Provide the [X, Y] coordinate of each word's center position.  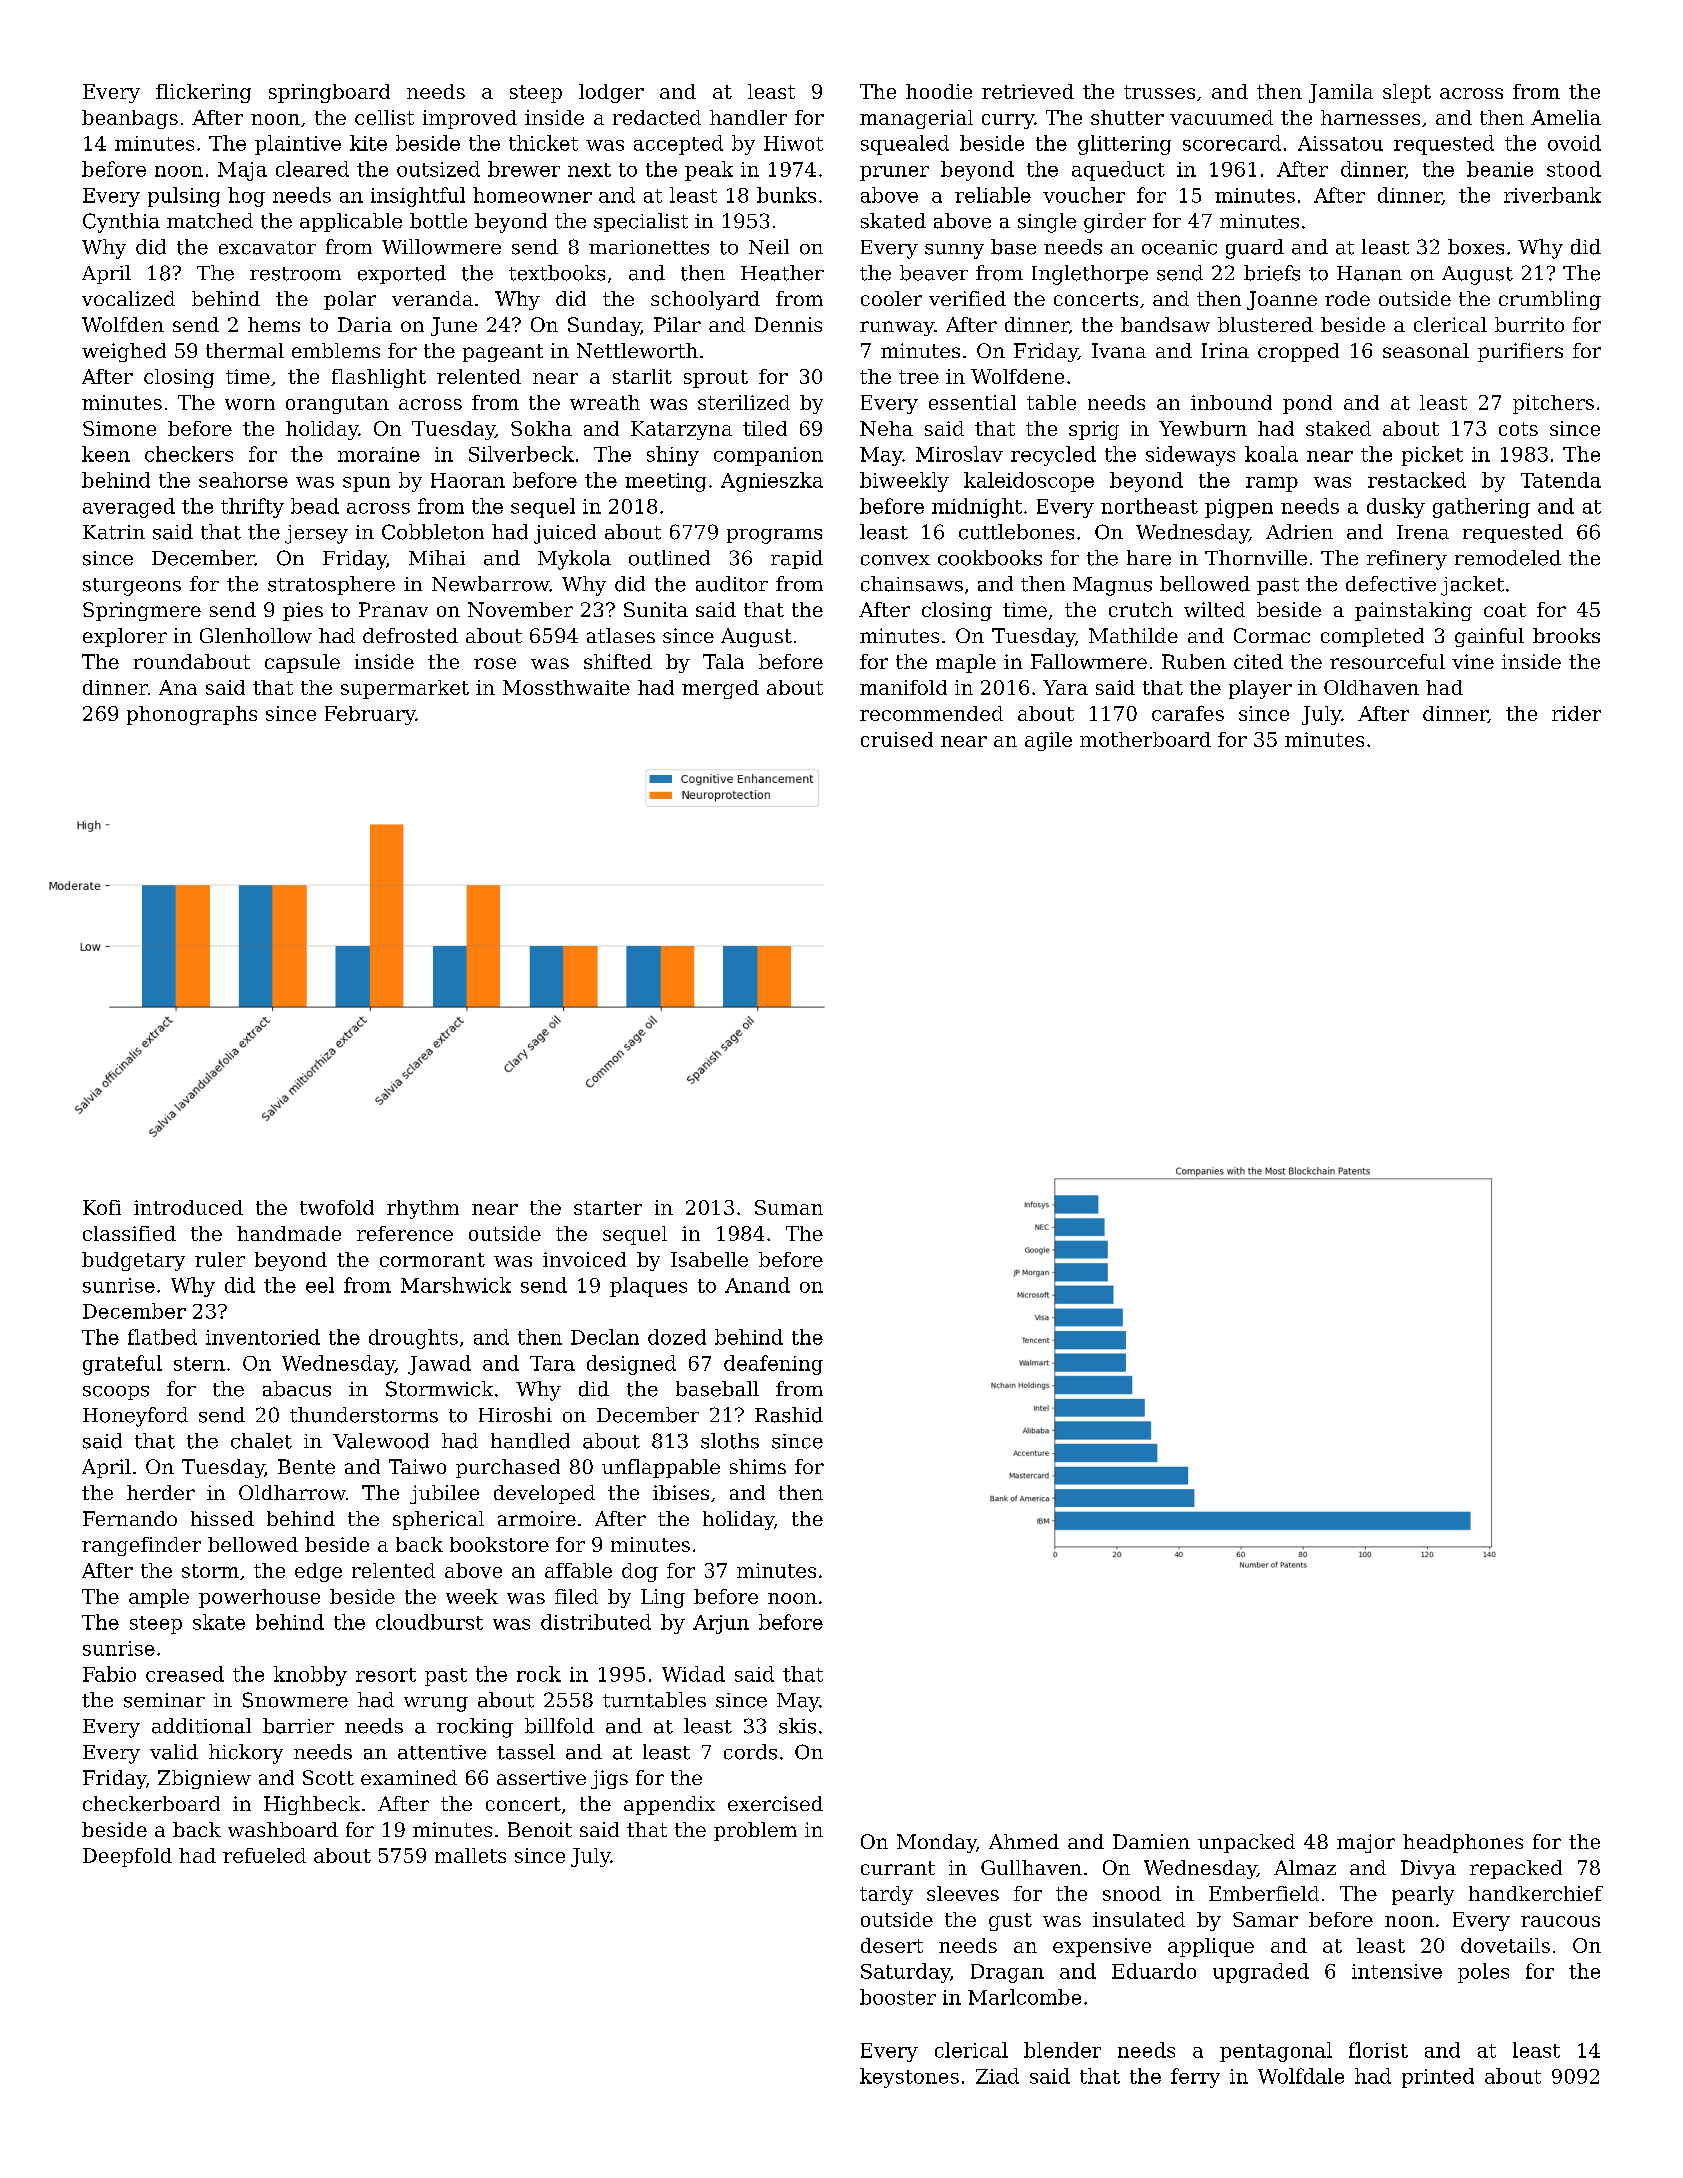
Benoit [540, 1829]
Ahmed [1024, 1841]
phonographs [192, 715]
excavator [267, 248]
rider [1576, 713]
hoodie [939, 91]
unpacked [1246, 1843]
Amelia [1566, 117]
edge [318, 1572]
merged [720, 689]
